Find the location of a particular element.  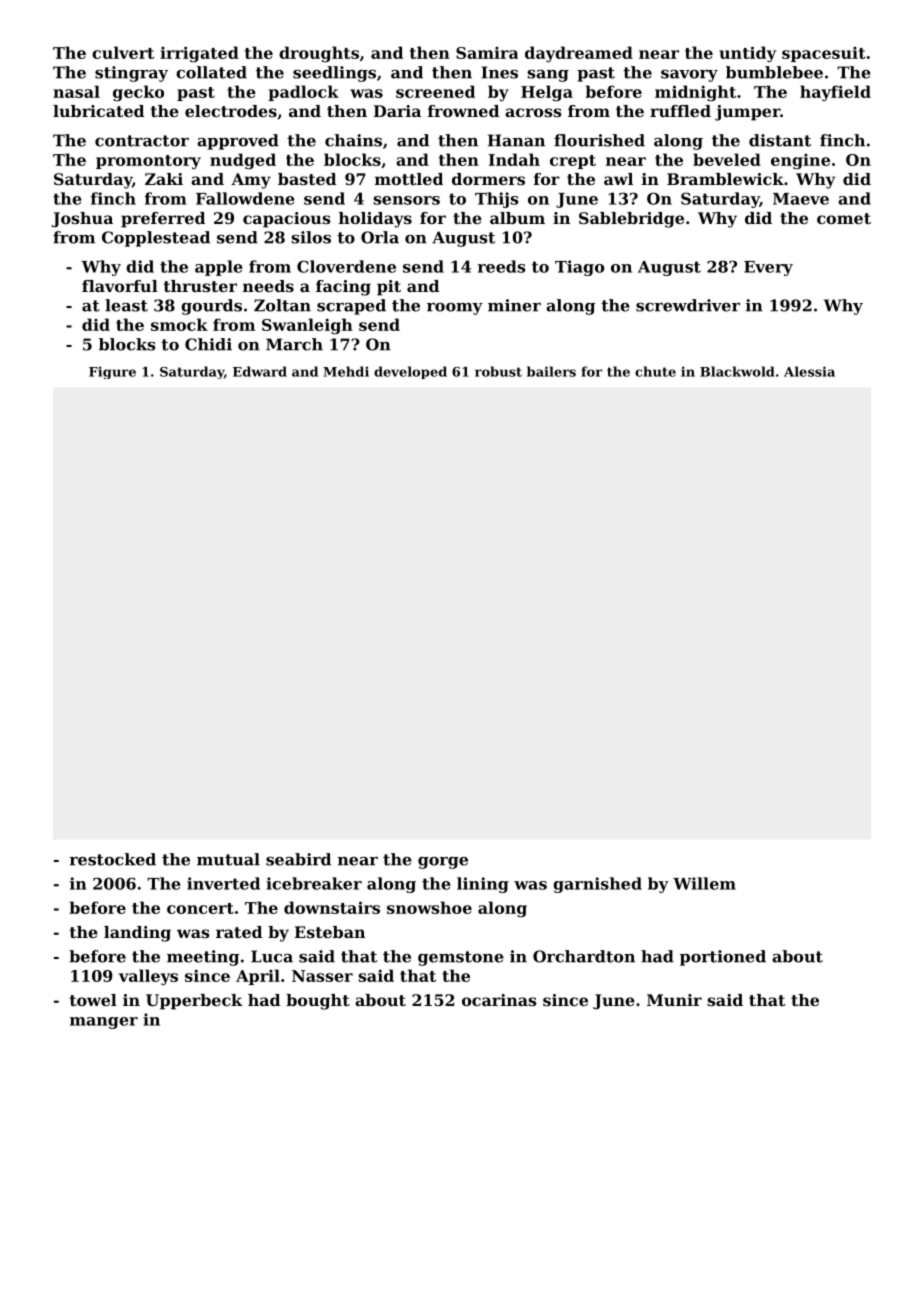

lining is located at coordinates (483, 885).
